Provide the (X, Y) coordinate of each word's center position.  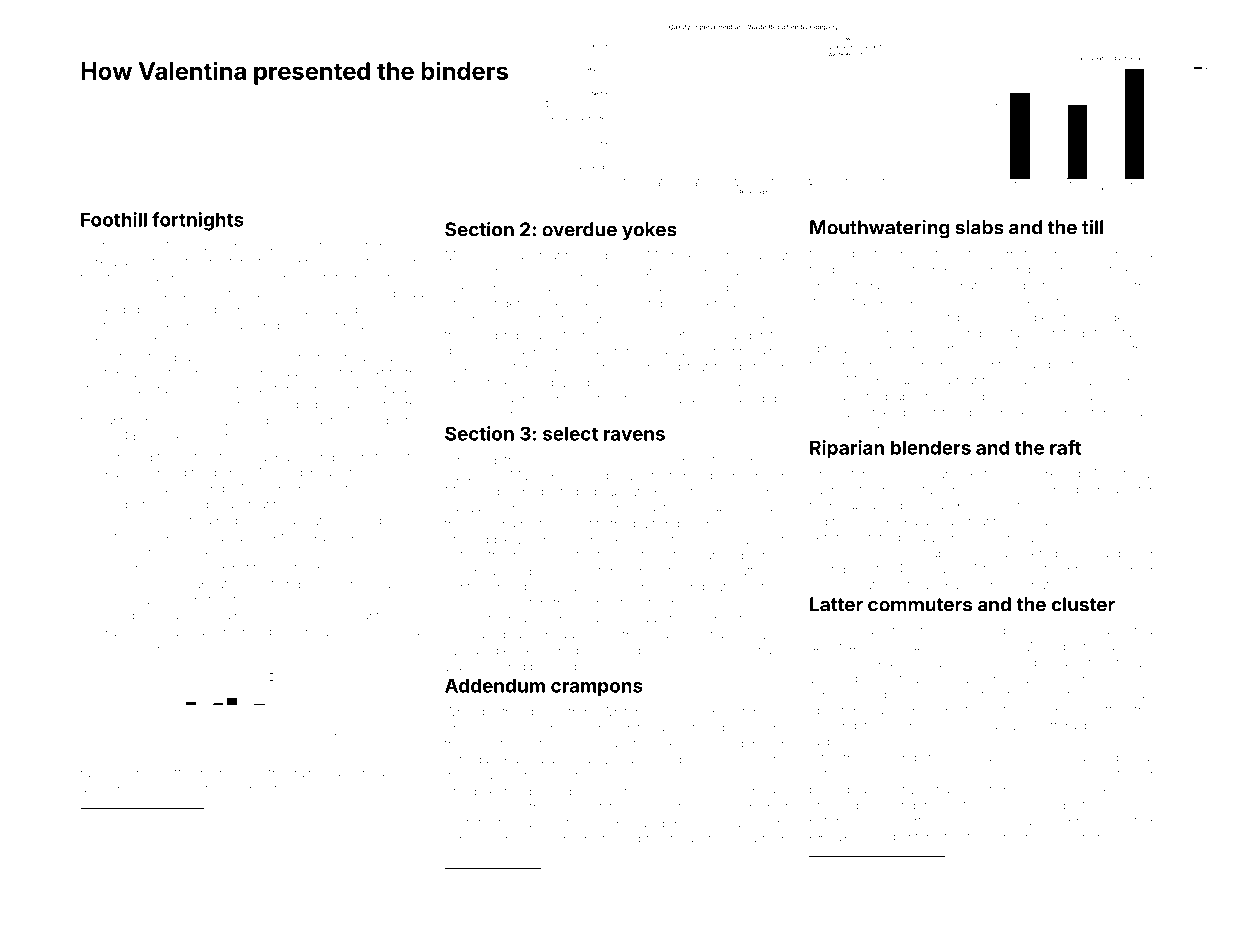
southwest (880, 585)
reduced (901, 301)
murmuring (721, 352)
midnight (564, 652)
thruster (251, 262)
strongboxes (300, 585)
